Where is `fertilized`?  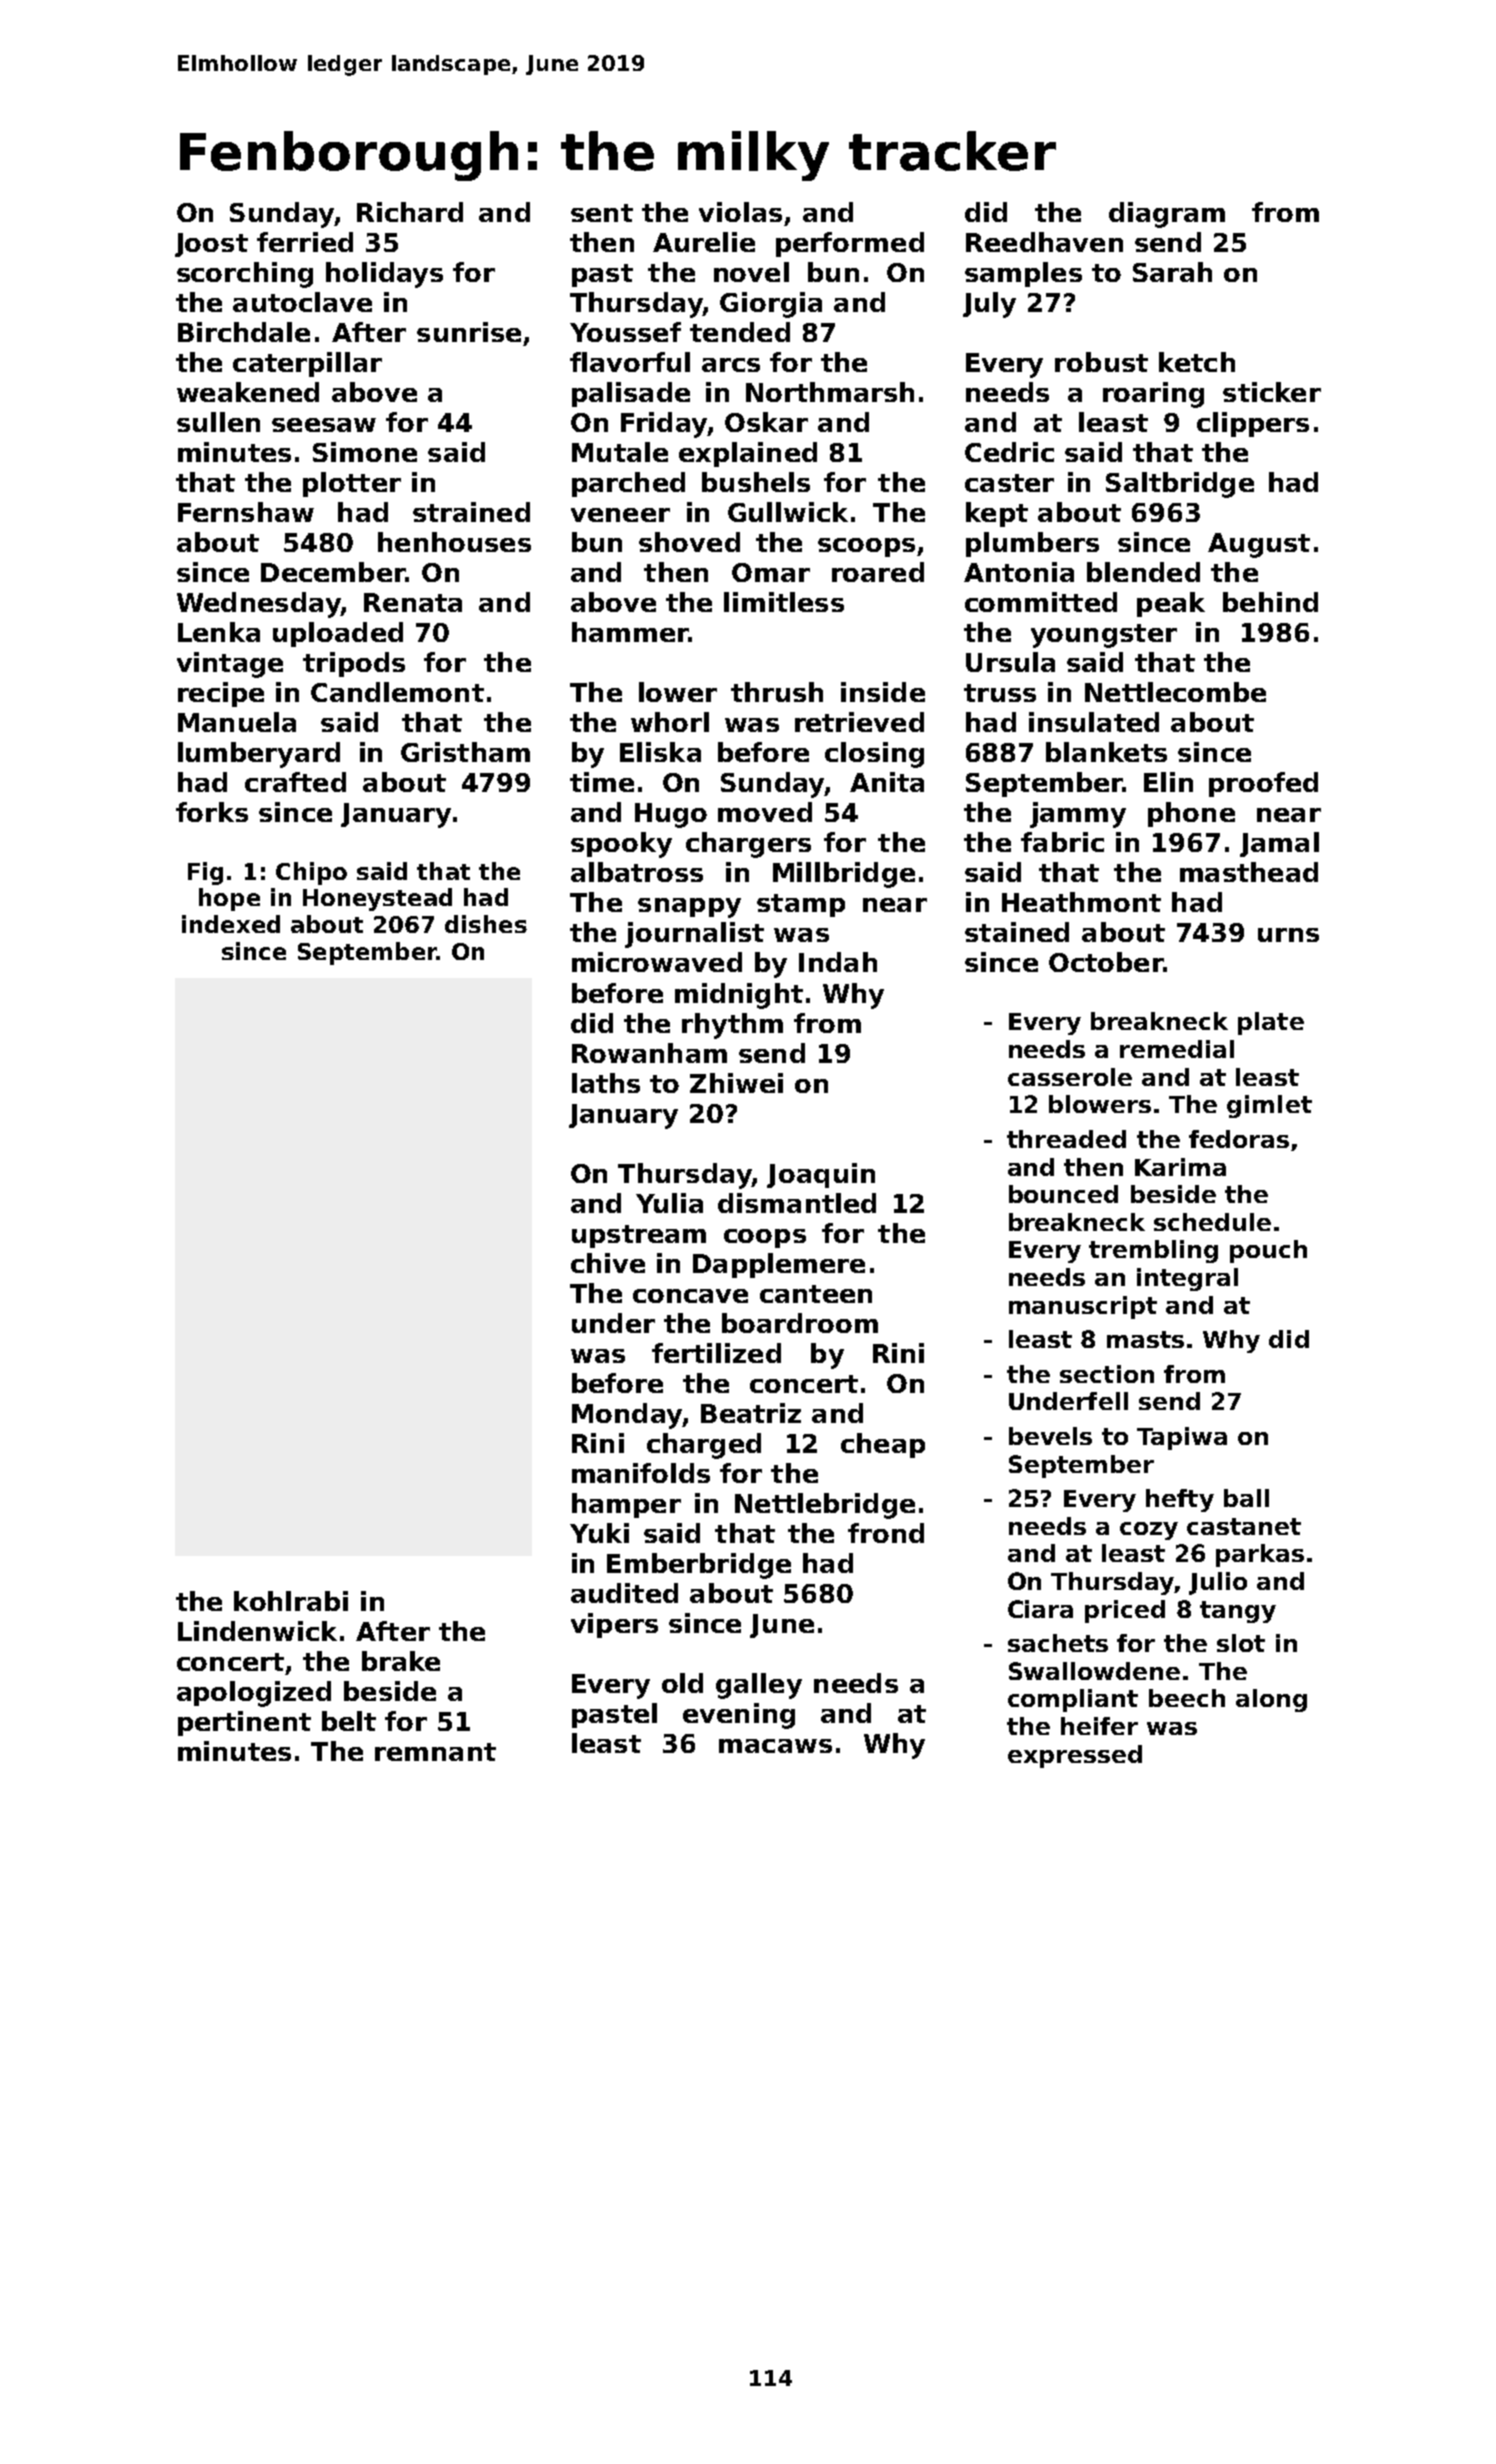
fertilized is located at coordinates (716, 1353).
